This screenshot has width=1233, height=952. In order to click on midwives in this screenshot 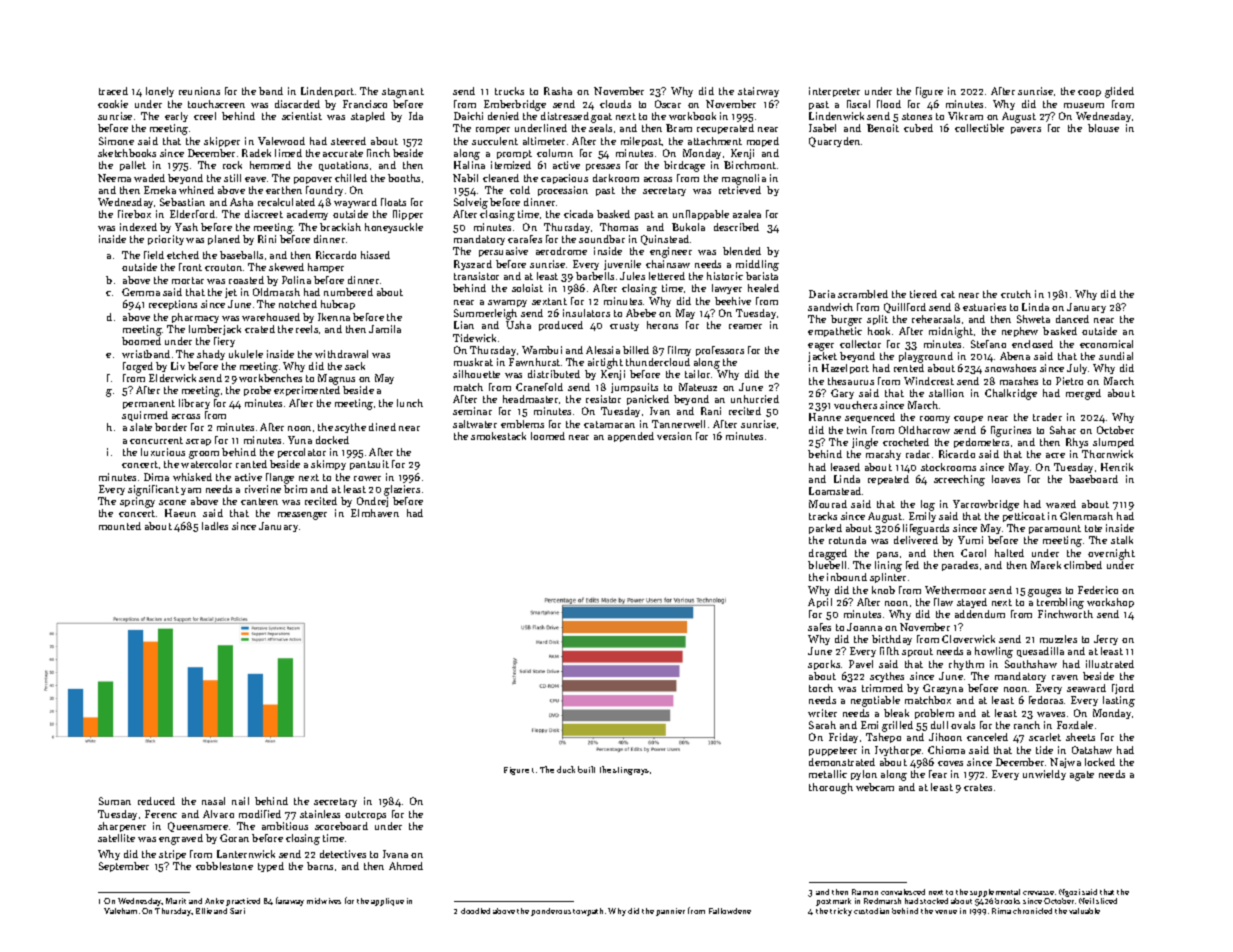, I will do `click(324, 901)`.
